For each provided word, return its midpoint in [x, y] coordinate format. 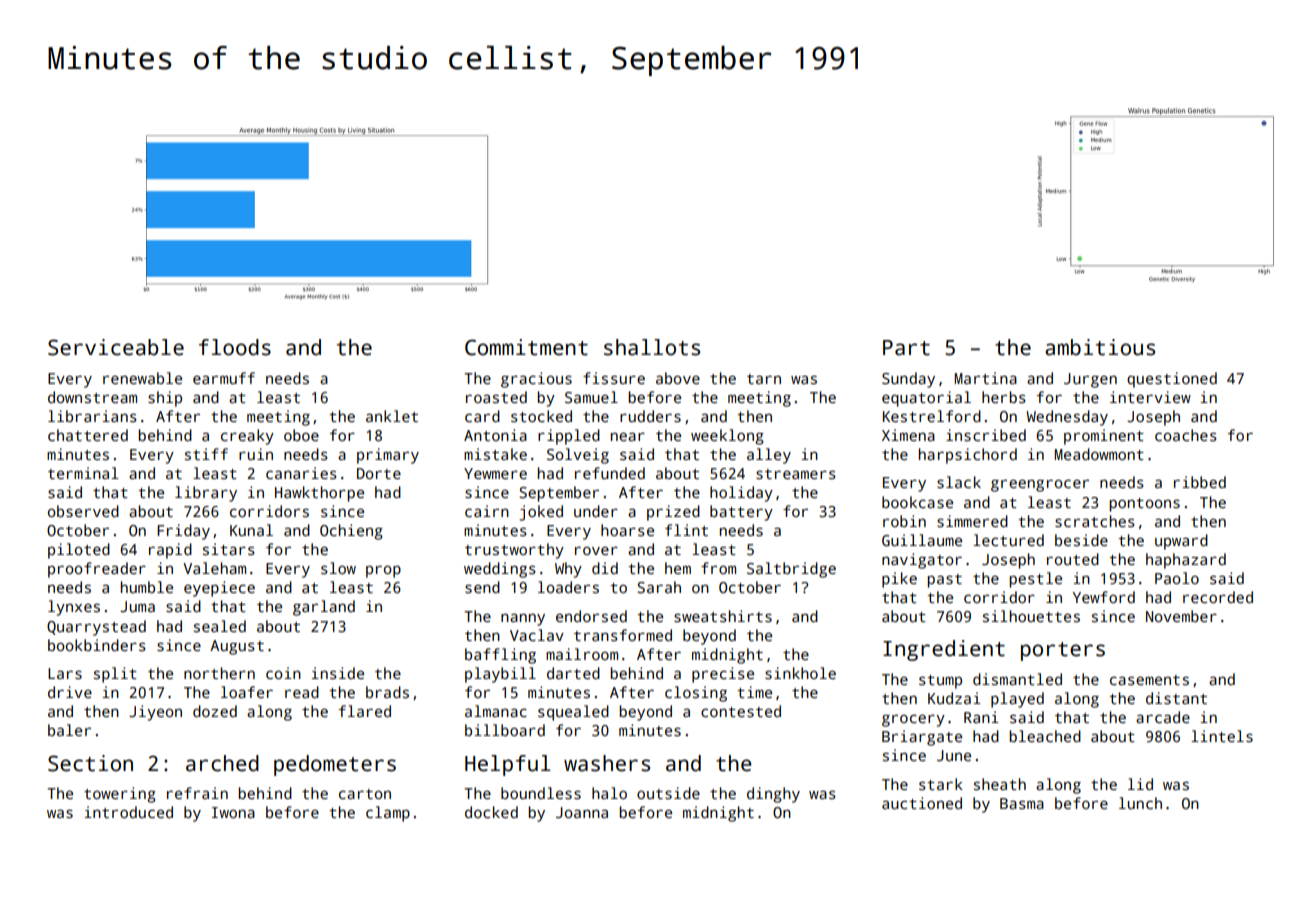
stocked [541, 416]
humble [147, 587]
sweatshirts [723, 616]
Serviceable [116, 347]
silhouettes [1031, 616]
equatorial [926, 399]
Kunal [251, 530]
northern [219, 673]
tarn [764, 379]
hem [678, 568]
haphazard [1186, 561]
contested [741, 711]
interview [1150, 397]
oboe [301, 435]
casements [1149, 680]
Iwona [233, 812]
